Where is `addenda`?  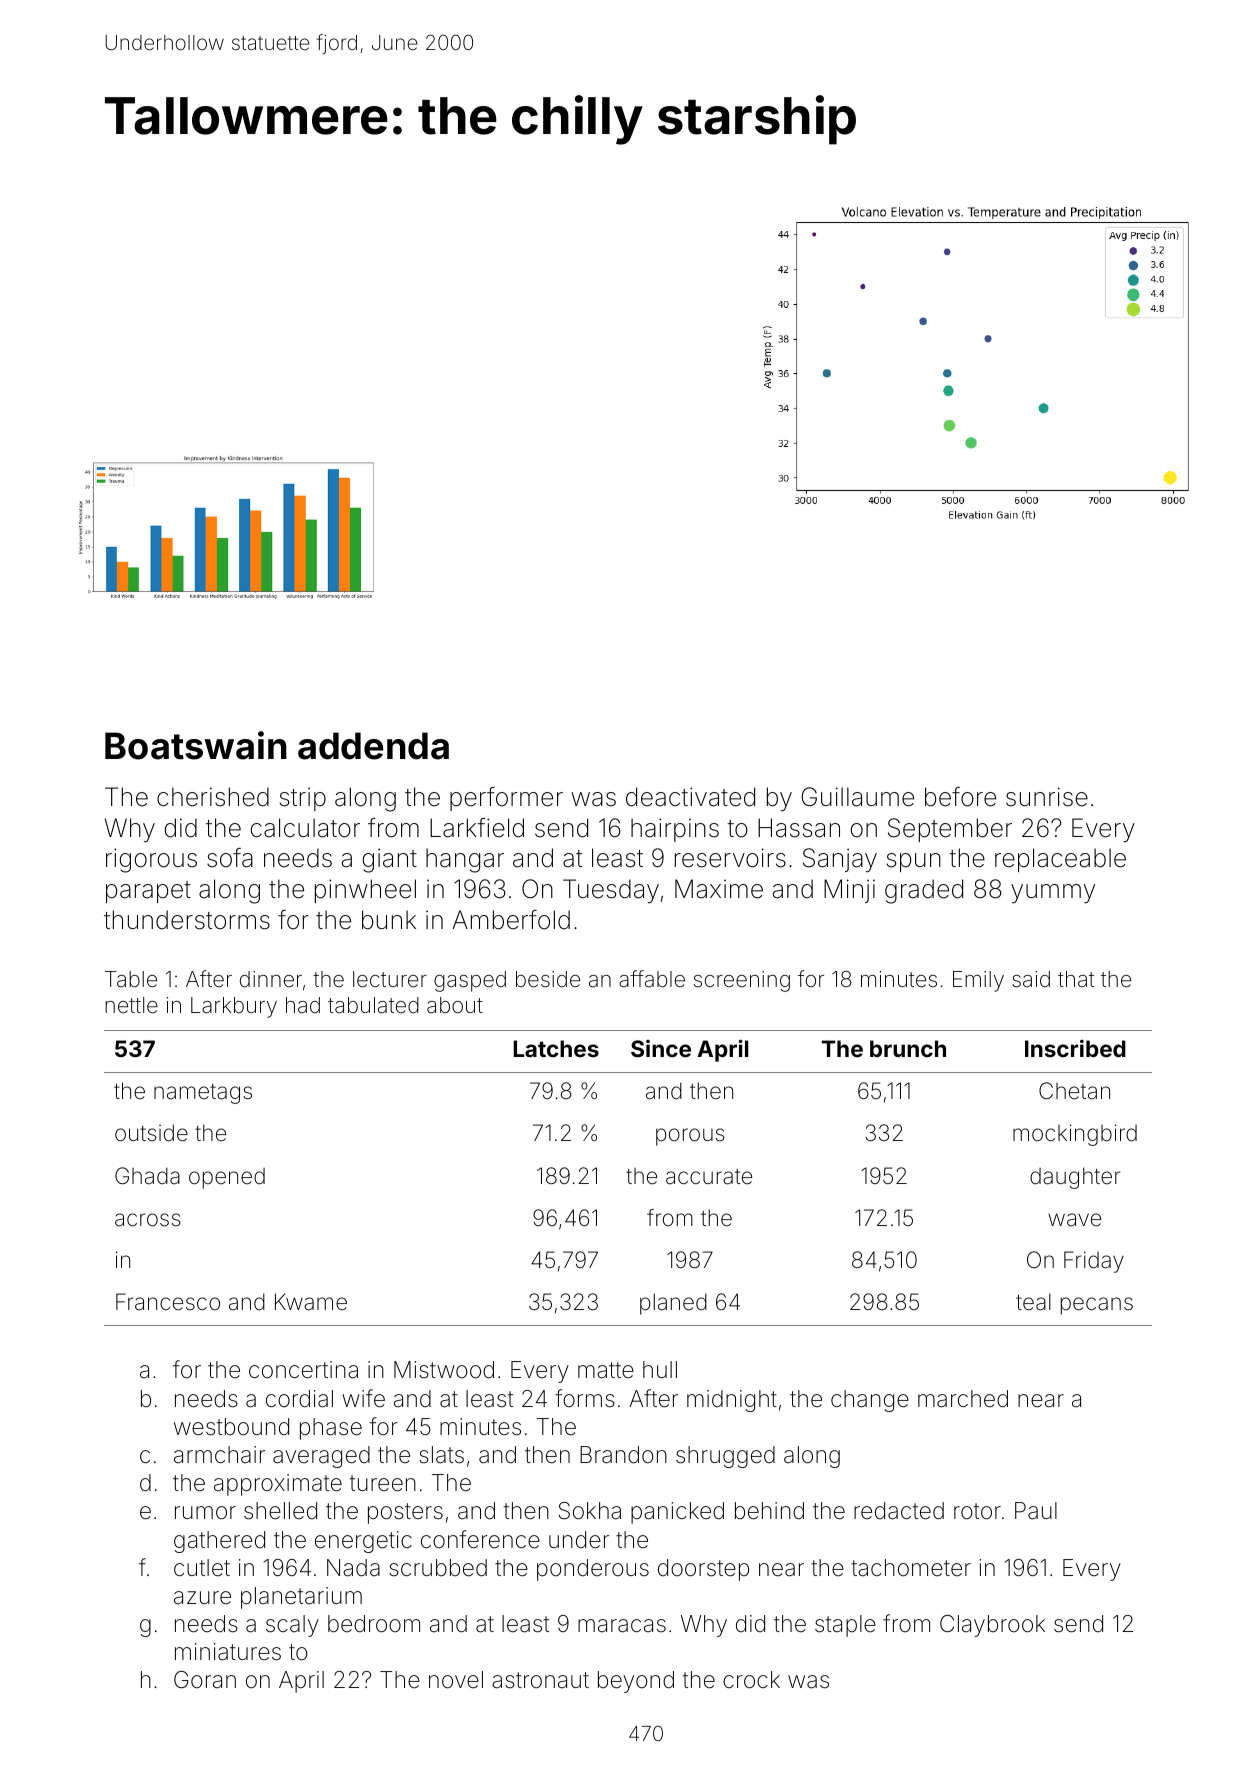
addenda is located at coordinates (373, 746).
